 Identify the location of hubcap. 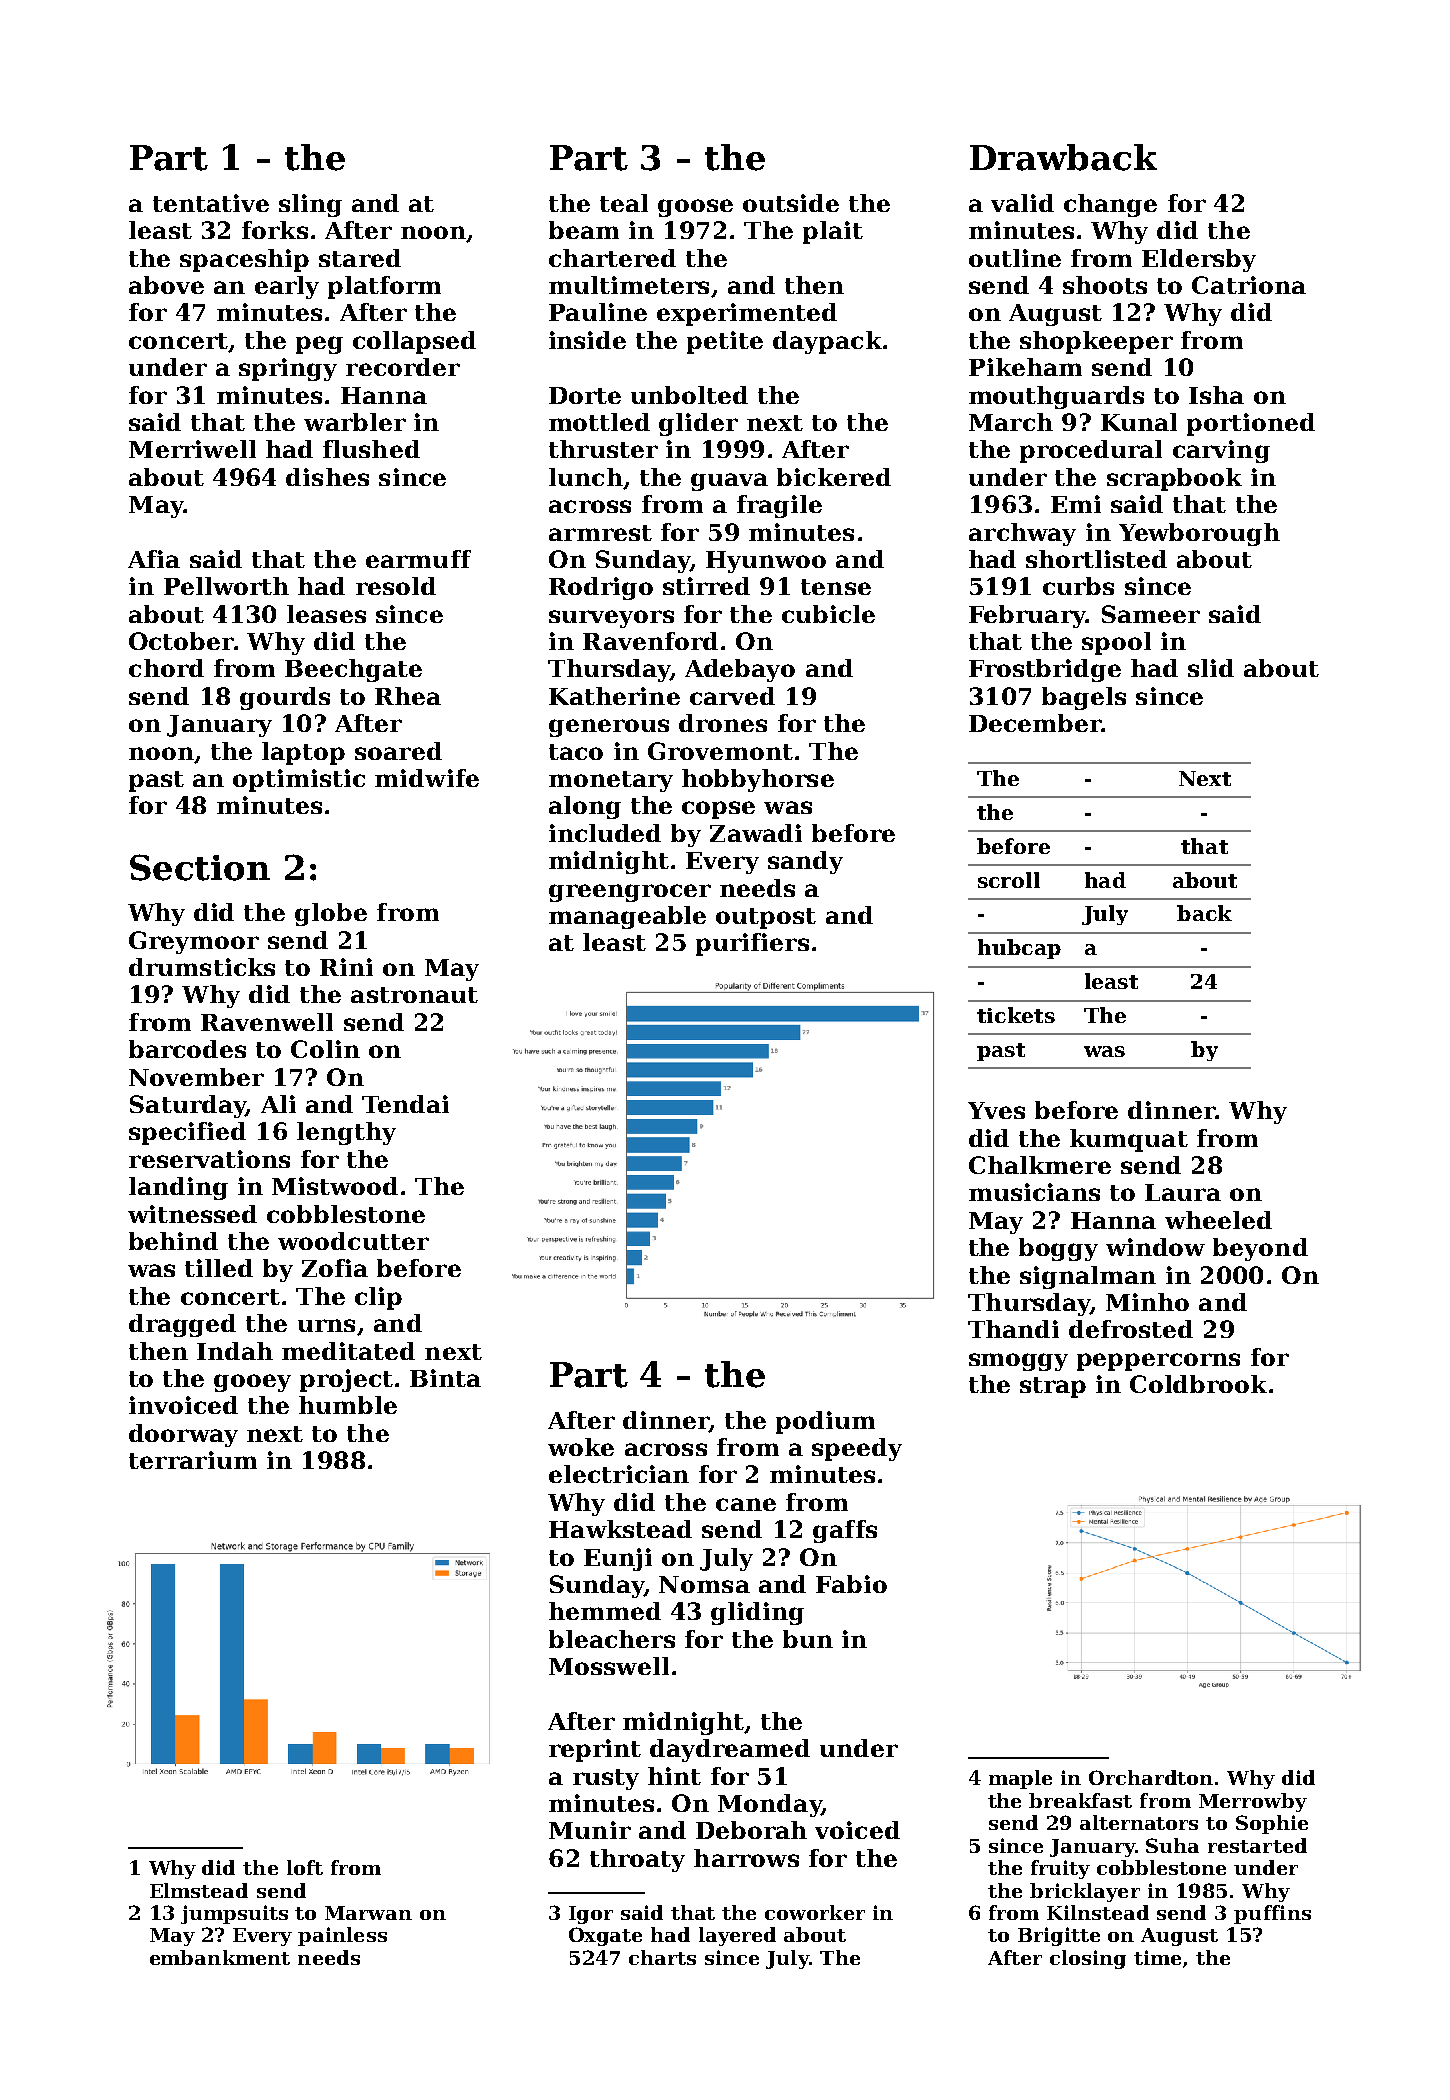
(1019, 949).
